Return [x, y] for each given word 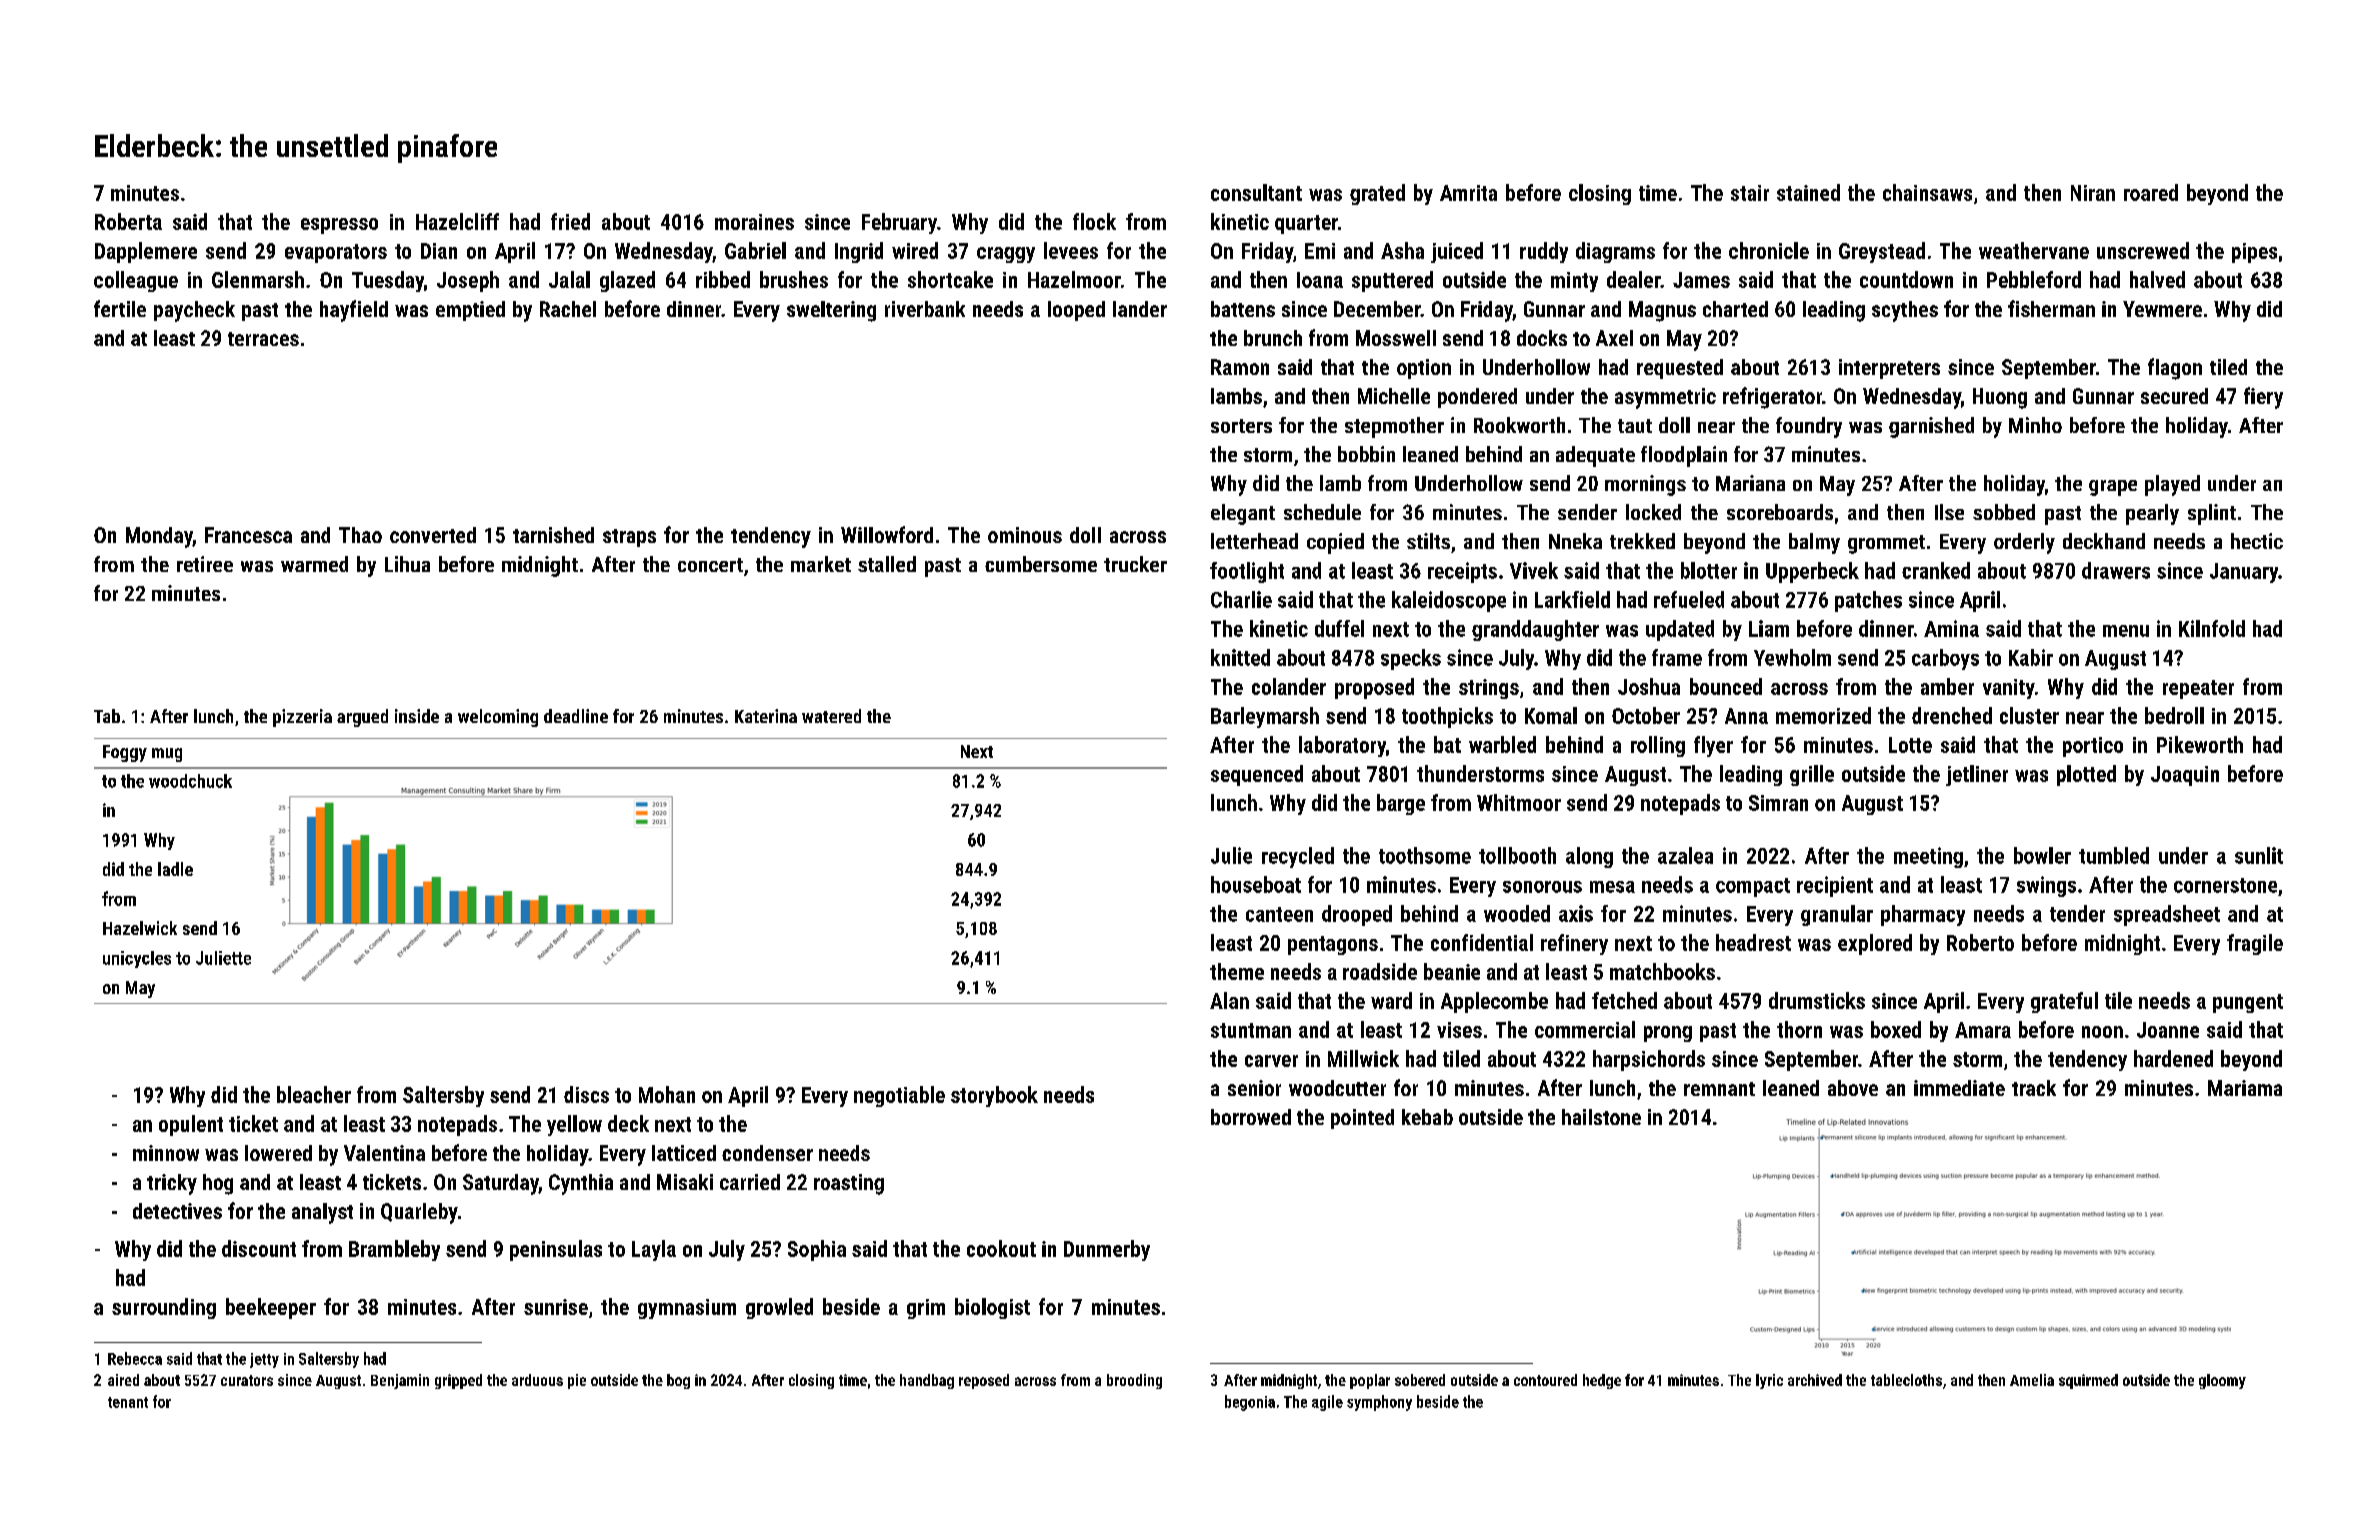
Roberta [128, 221]
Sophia [817, 1250]
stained [1808, 192]
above [1853, 1088]
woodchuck [190, 781]
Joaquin [2185, 776]
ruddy [1544, 252]
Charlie [1241, 599]
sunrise [556, 1307]
